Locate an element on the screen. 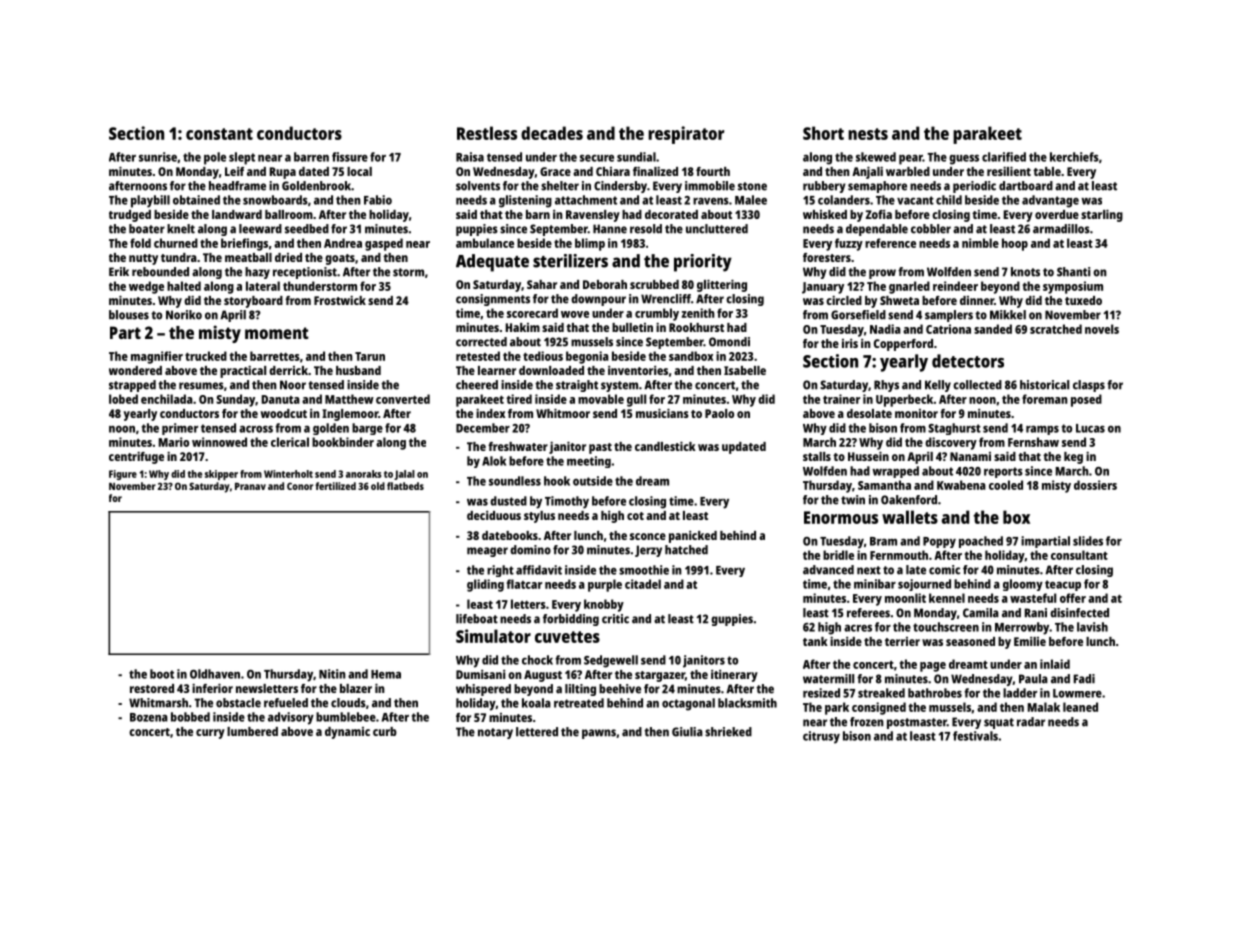 This screenshot has height=952, width=1233. circled is located at coordinates (844, 300).
